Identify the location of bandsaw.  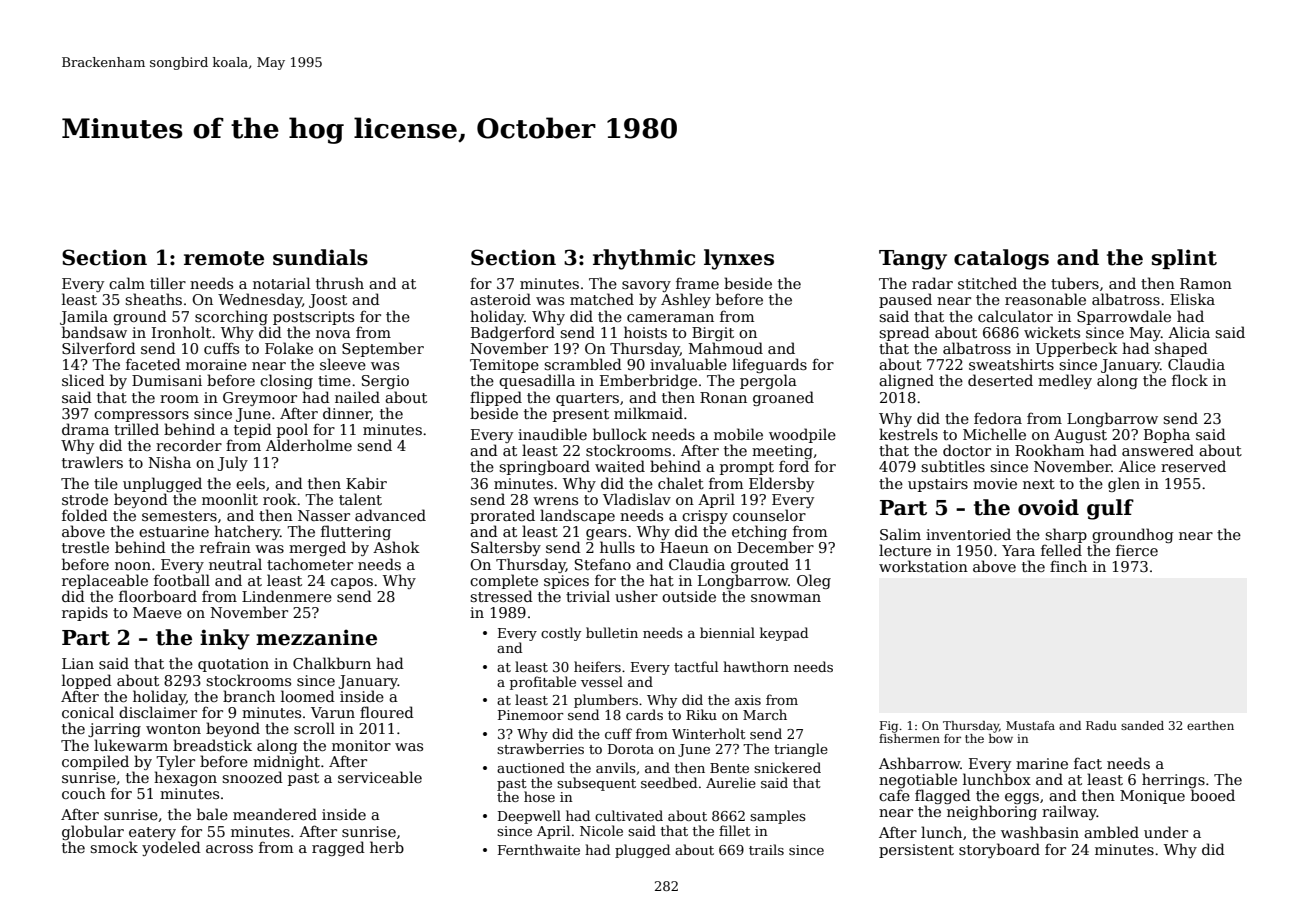
(94, 332).
